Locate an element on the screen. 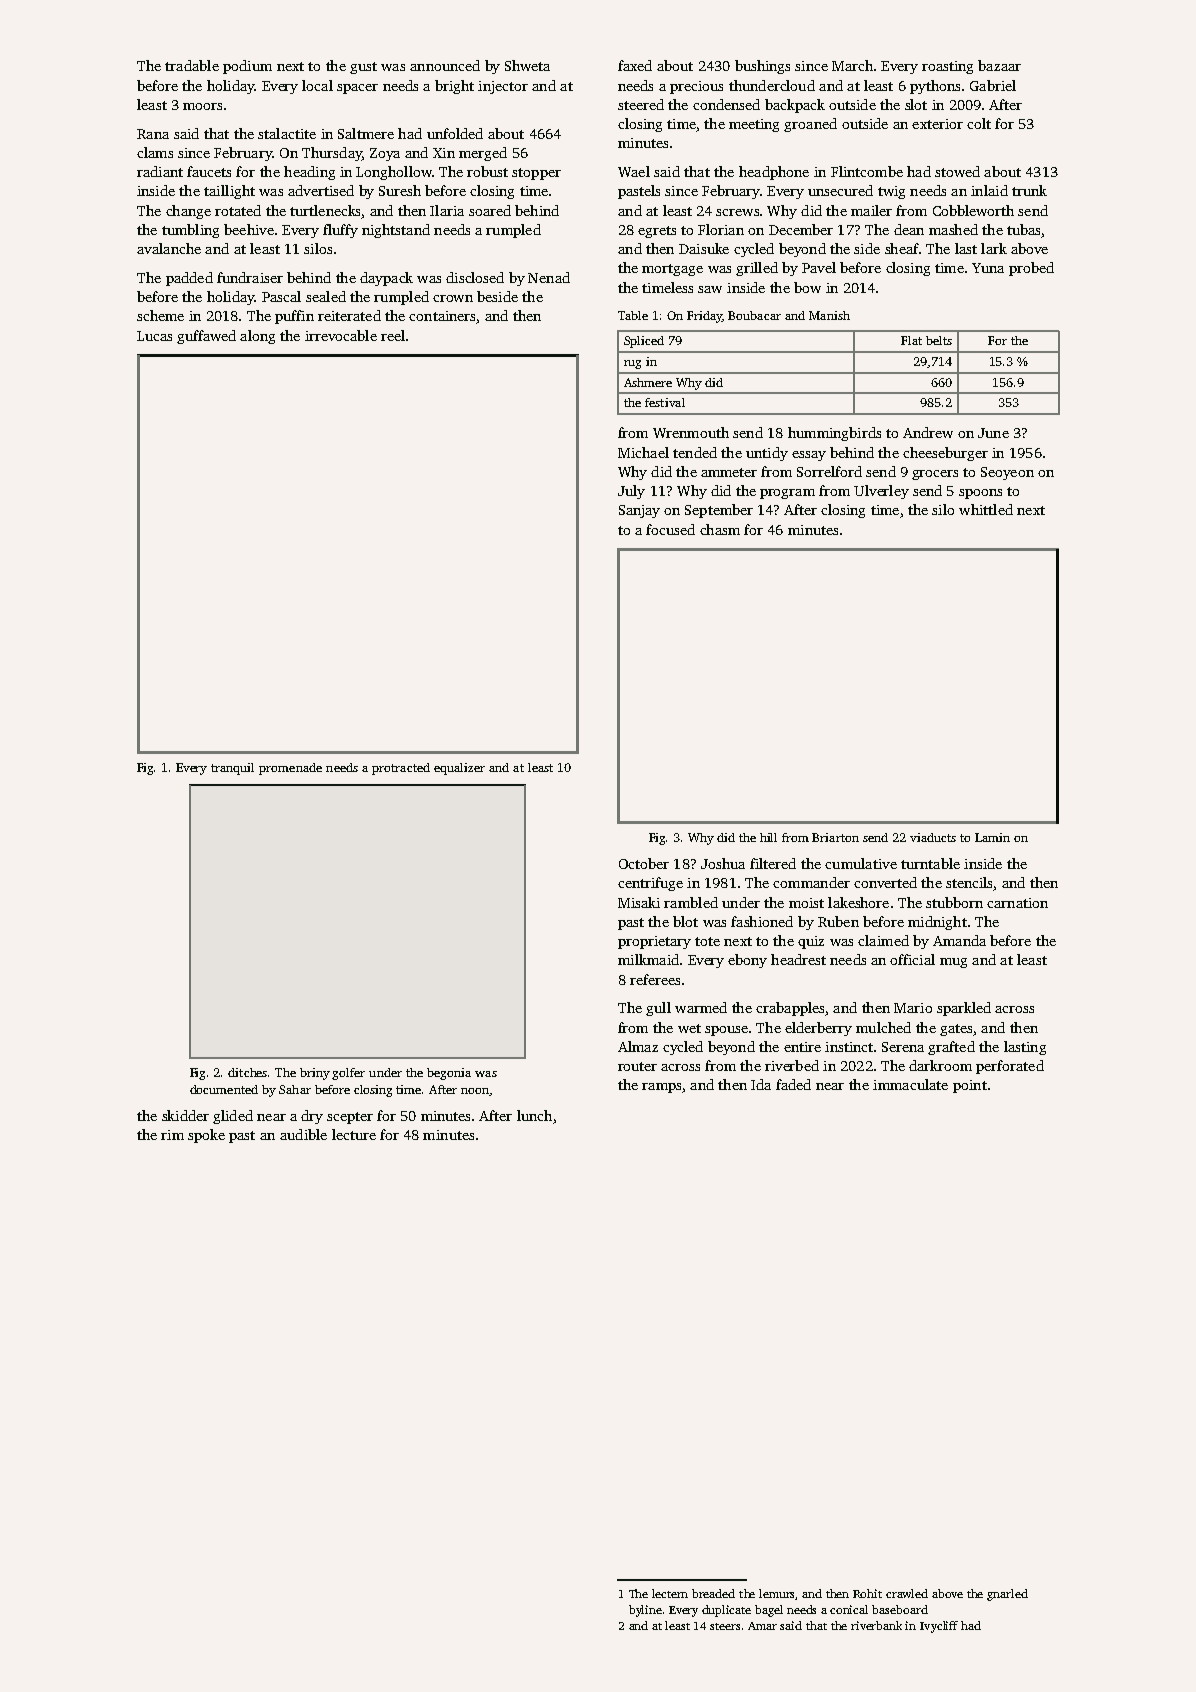 This screenshot has width=1196, height=1692. equalizer is located at coordinates (459, 769).
